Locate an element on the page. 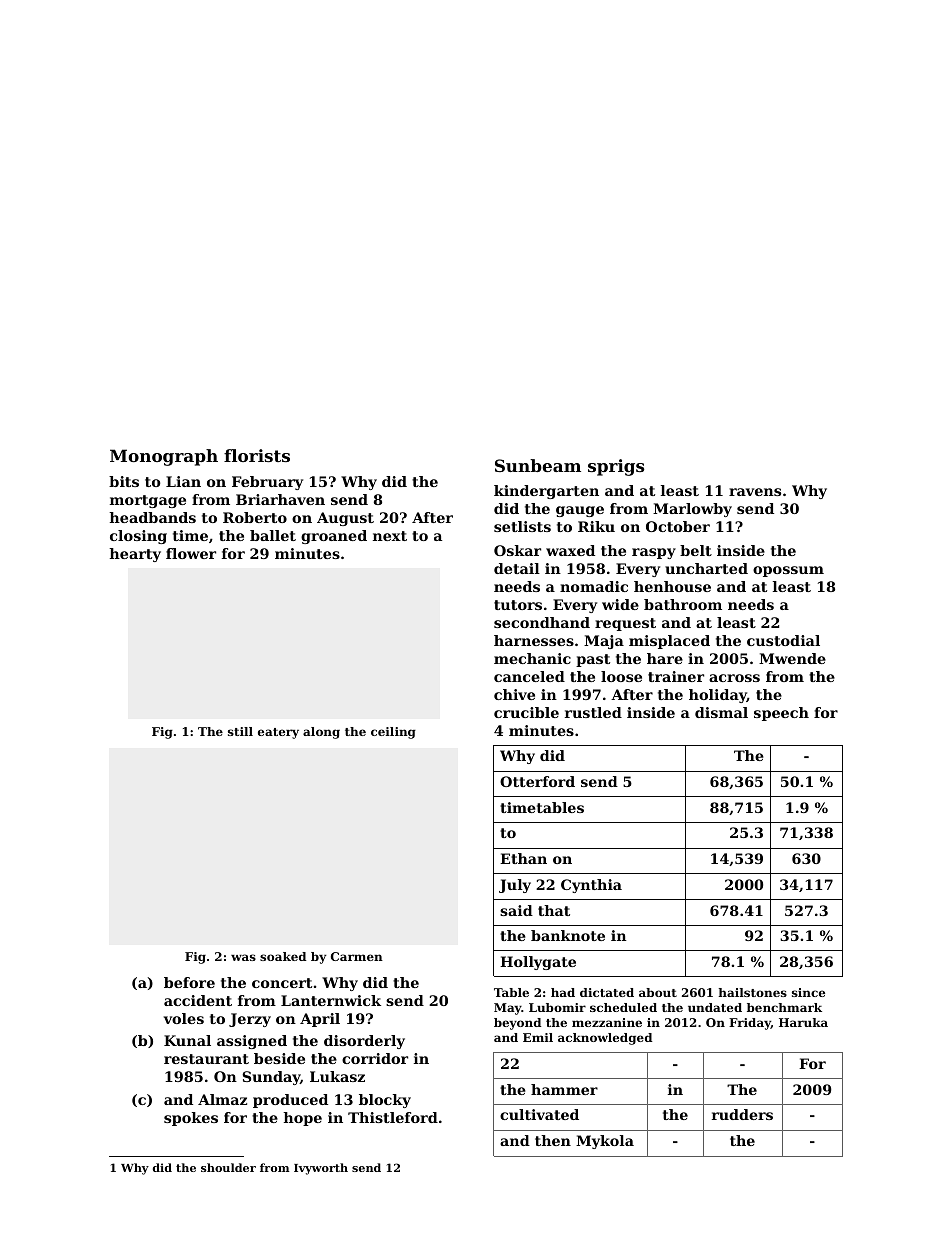 The width and height of the document is (952, 1233). florists is located at coordinates (257, 455).
